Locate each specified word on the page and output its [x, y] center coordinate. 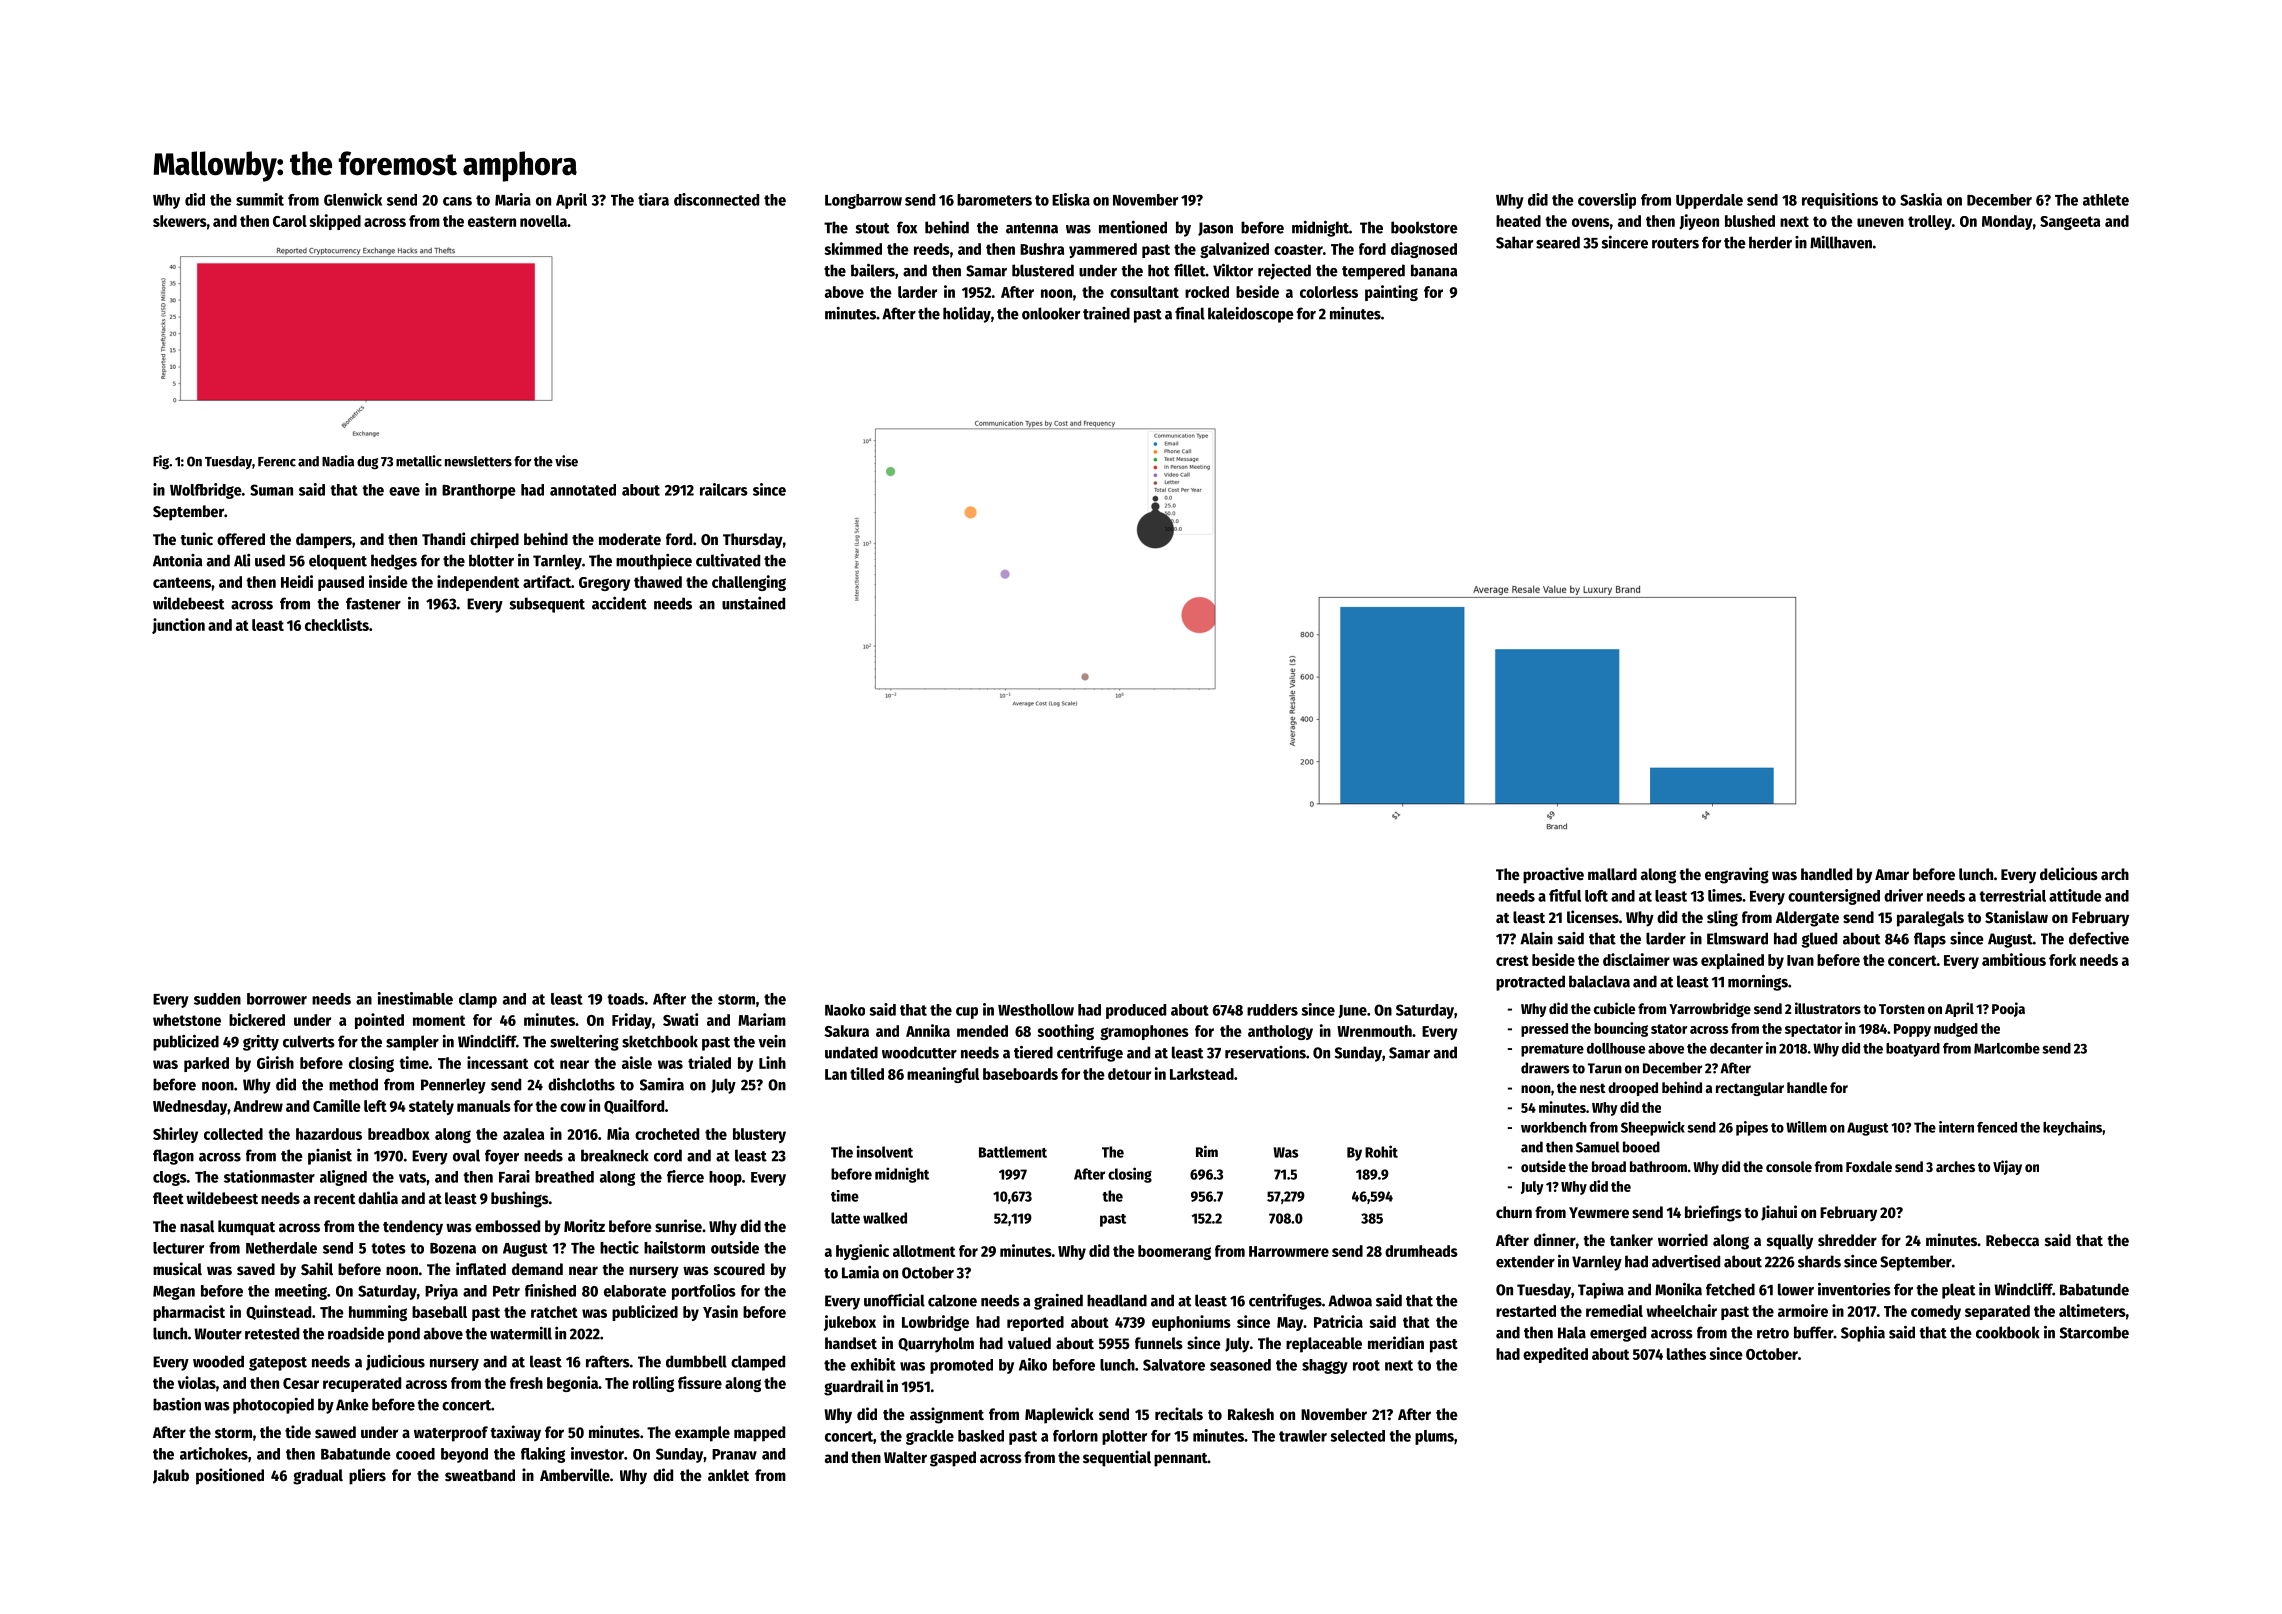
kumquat [246, 1228]
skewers [180, 221]
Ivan [1800, 960]
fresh [526, 1383]
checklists [337, 624]
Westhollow [1036, 1010]
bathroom [1658, 1166]
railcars [724, 489]
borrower [277, 999]
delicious [2069, 874]
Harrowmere [1289, 1251]
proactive [1553, 875]
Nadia [338, 461]
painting [1391, 293]
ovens [1591, 222]
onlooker [1051, 313]
